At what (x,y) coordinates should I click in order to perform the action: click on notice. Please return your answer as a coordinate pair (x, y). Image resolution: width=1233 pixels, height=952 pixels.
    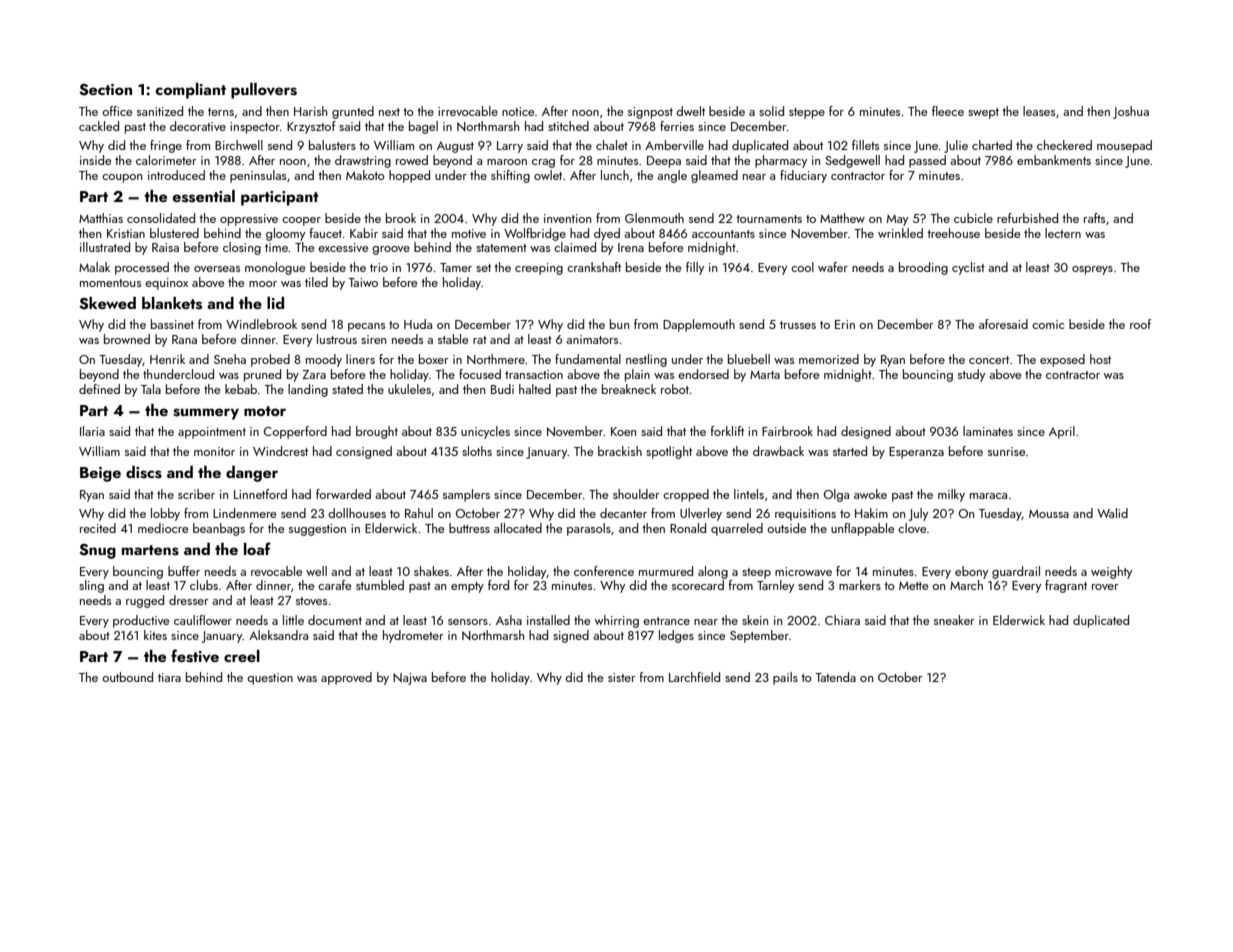
    Looking at the image, I should click on (518, 111).
